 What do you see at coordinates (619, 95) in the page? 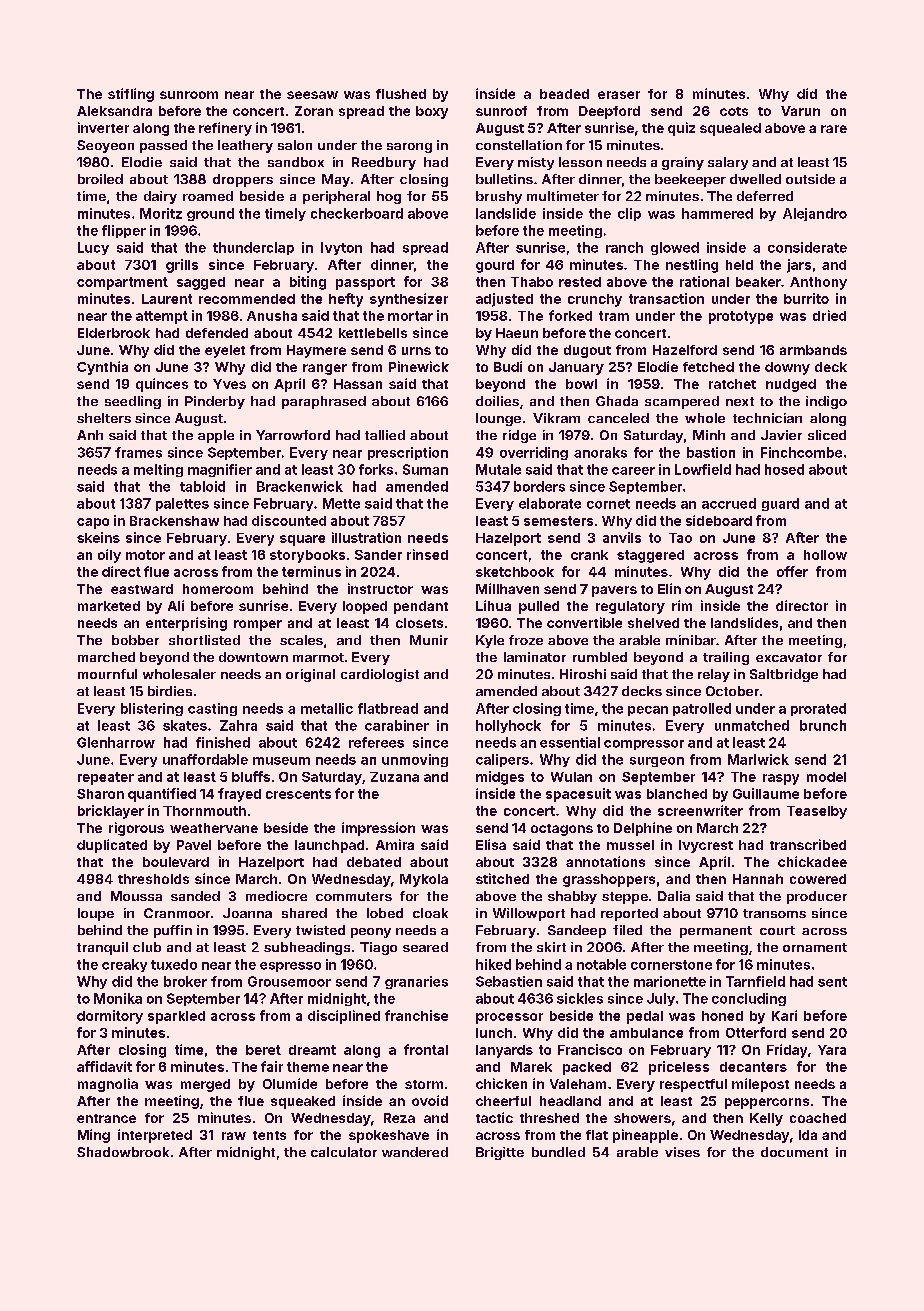
I see `eraser` at bounding box center [619, 95].
